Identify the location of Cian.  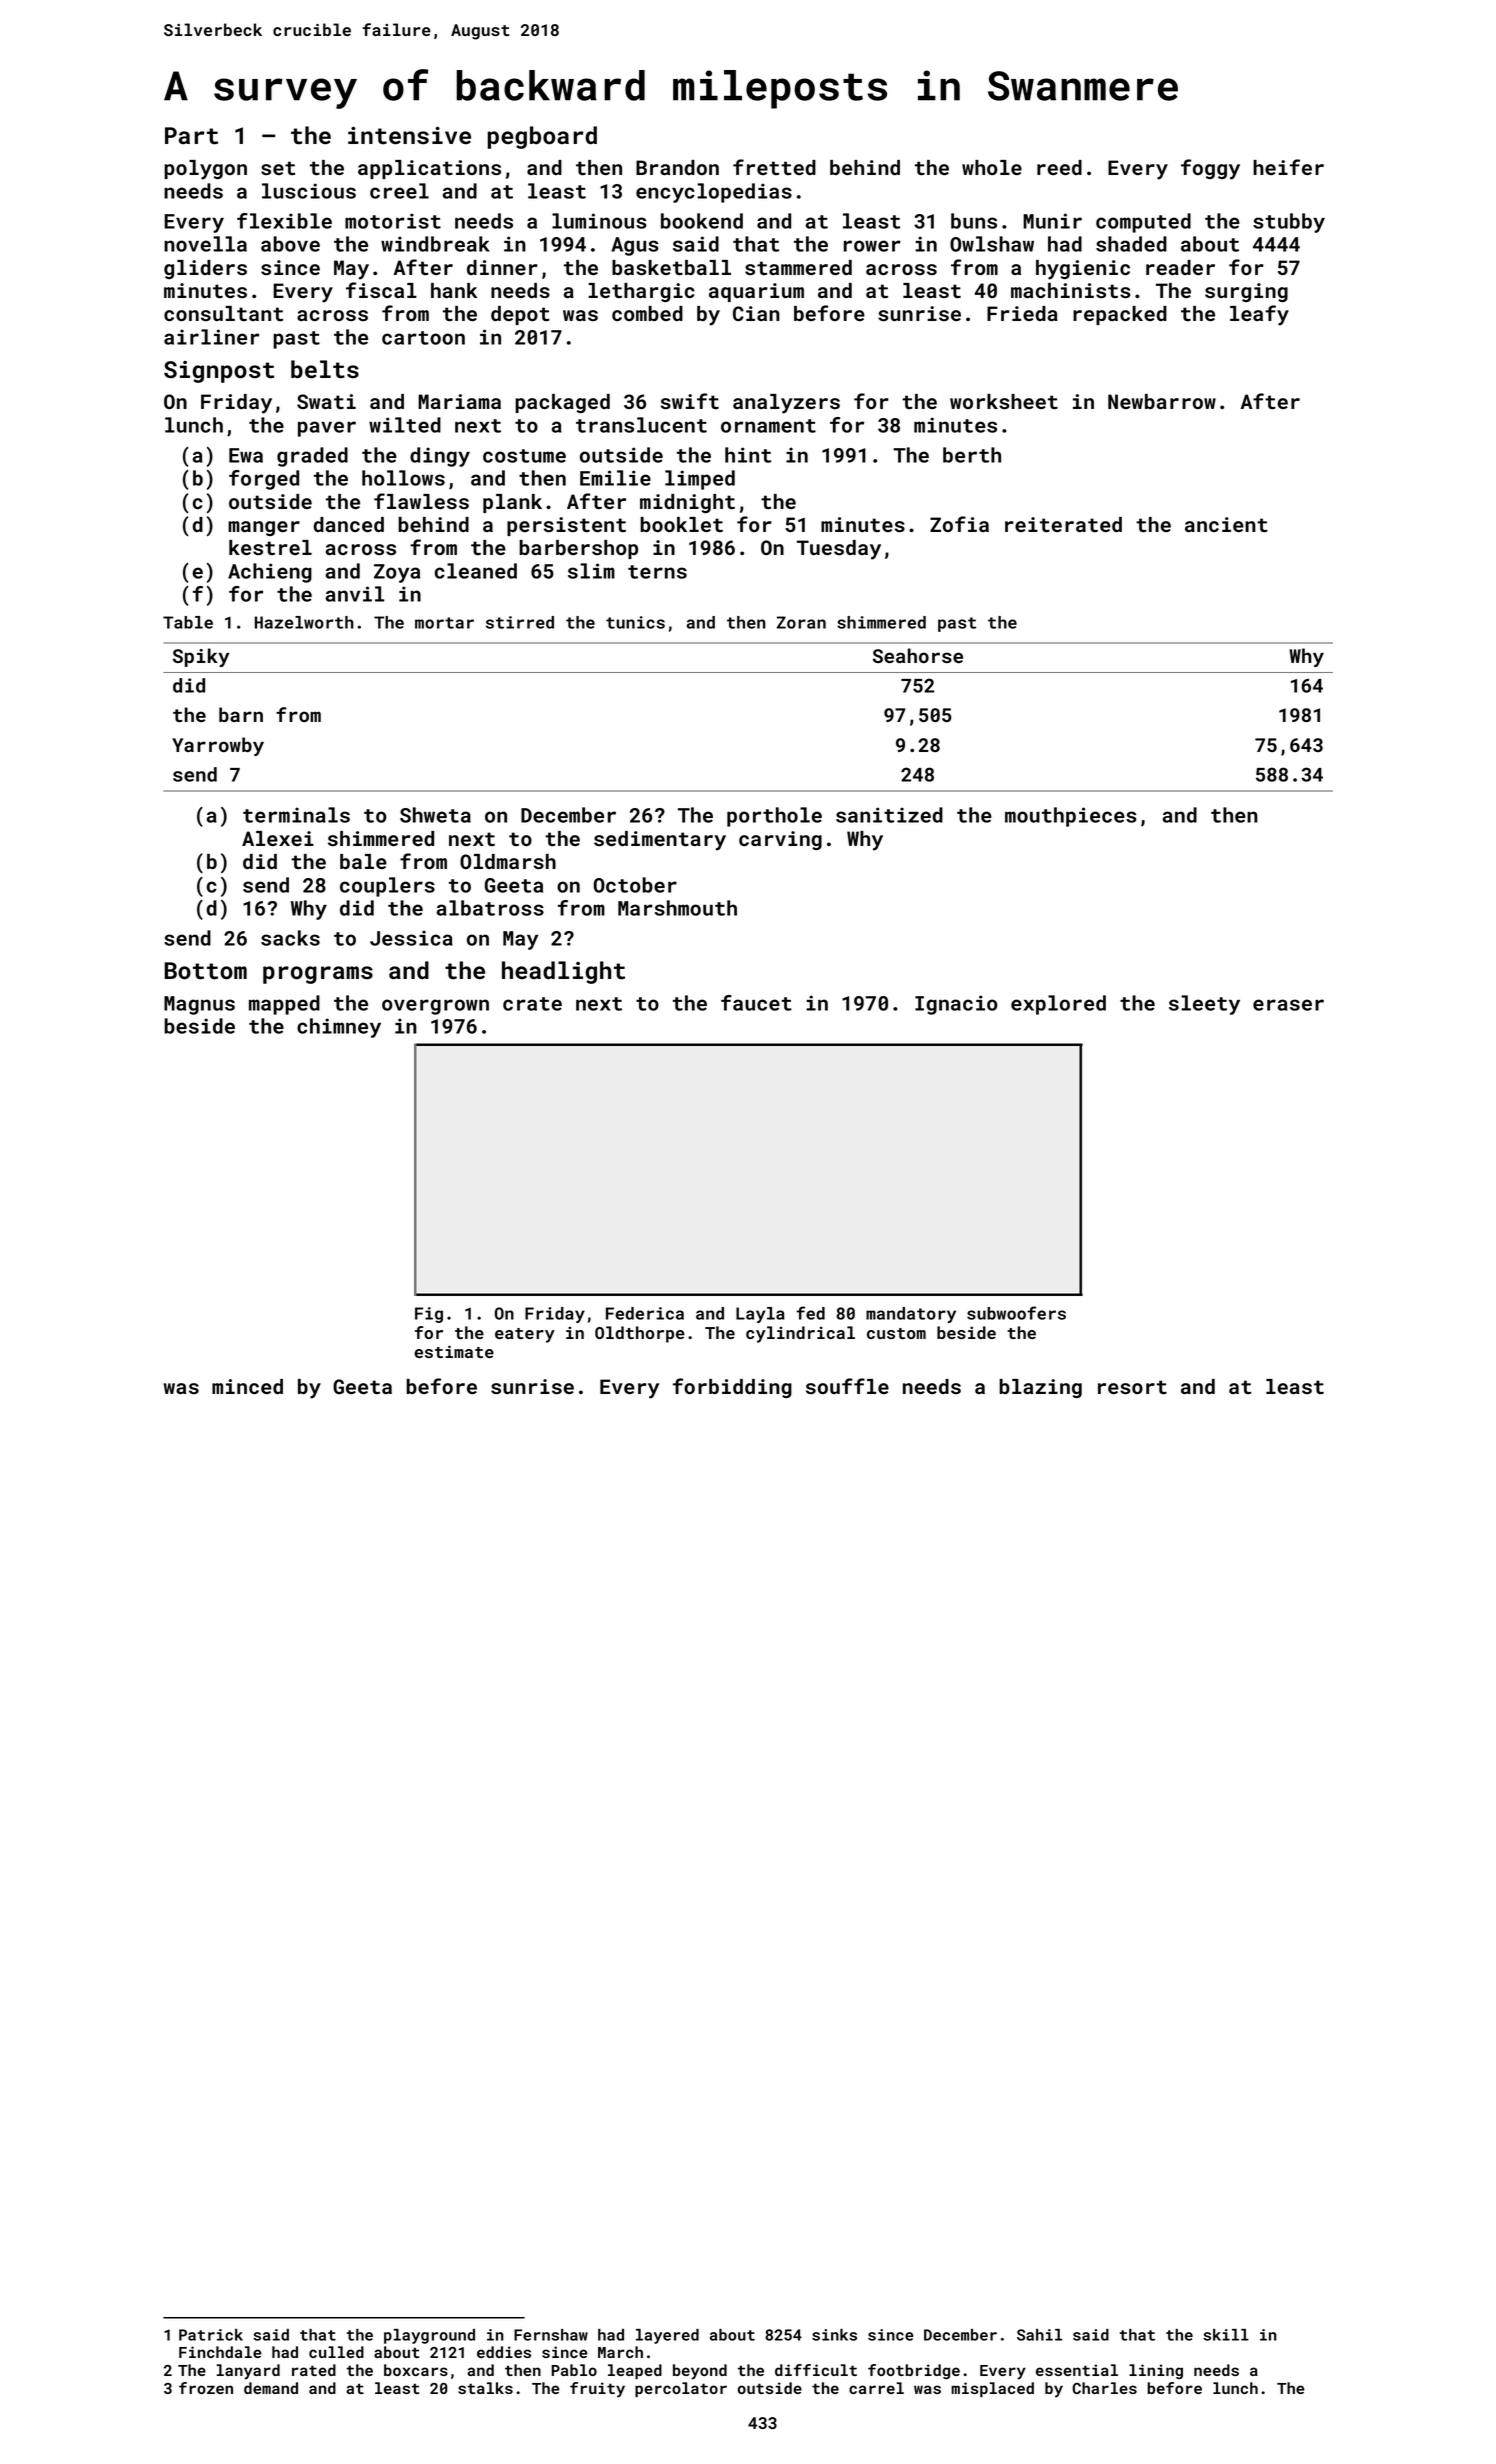
(756, 313).
